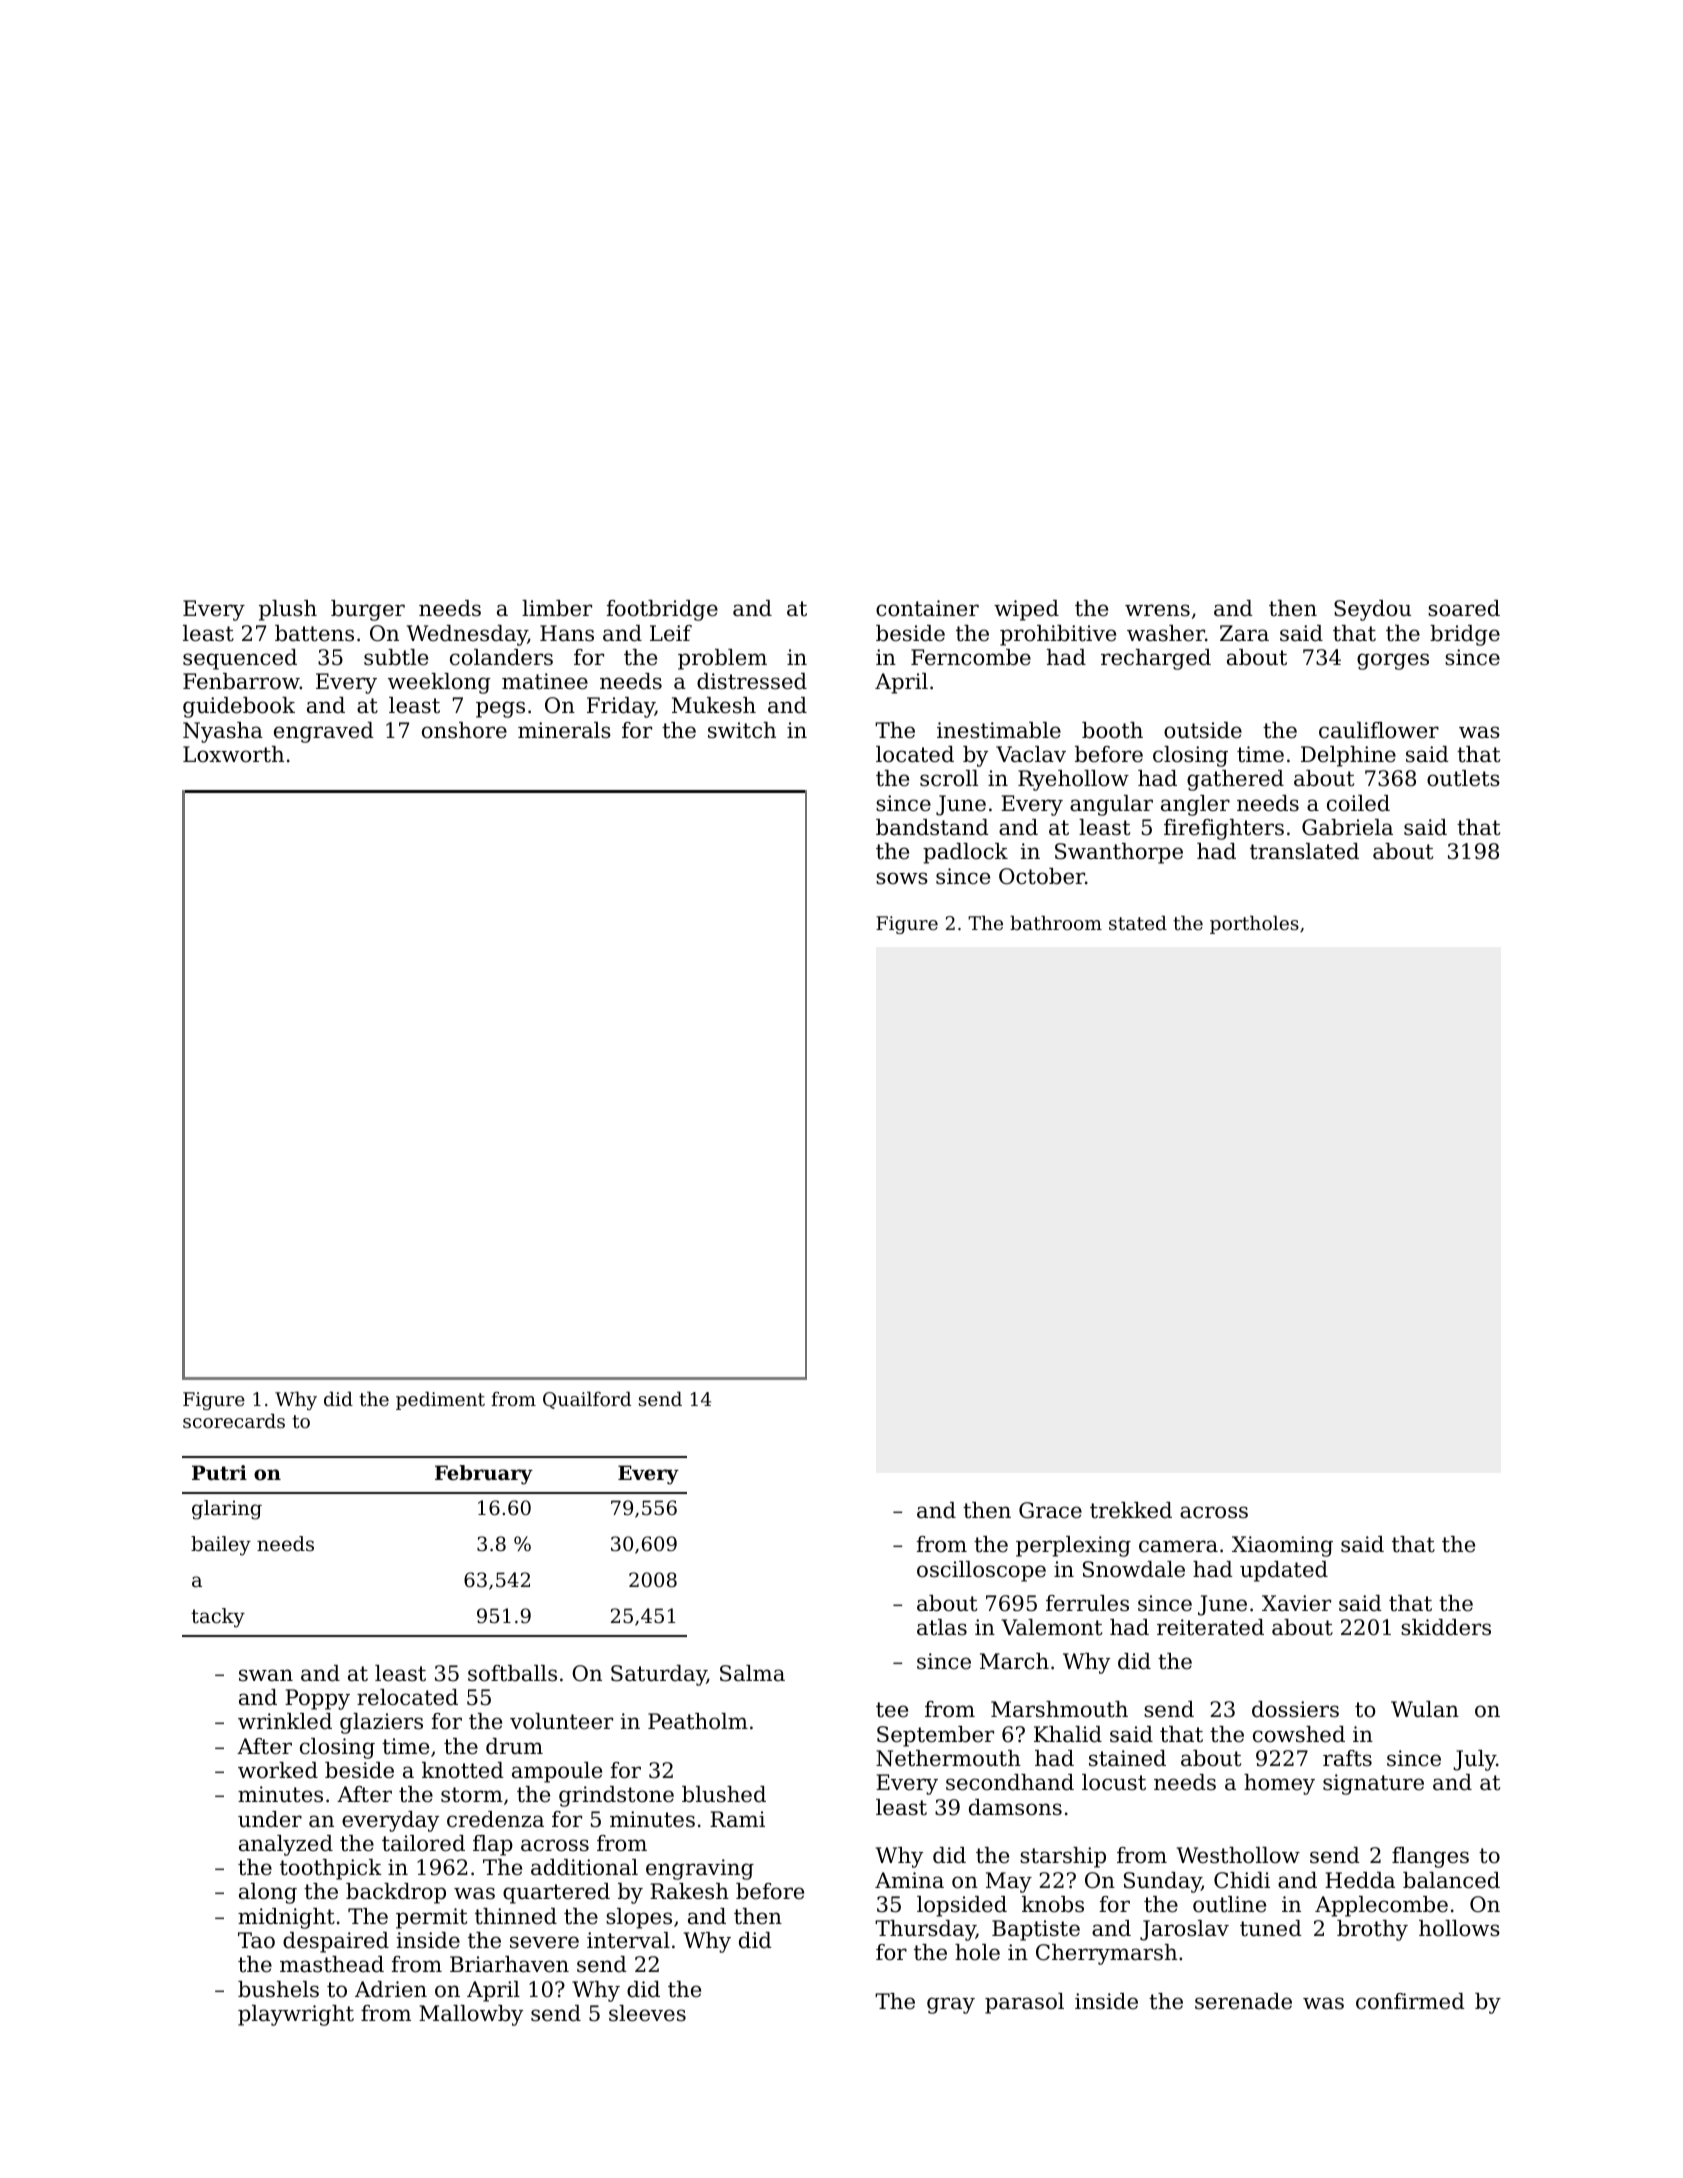  Describe the element at coordinates (1131, 1510) in the page. I see `trekked` at that location.
